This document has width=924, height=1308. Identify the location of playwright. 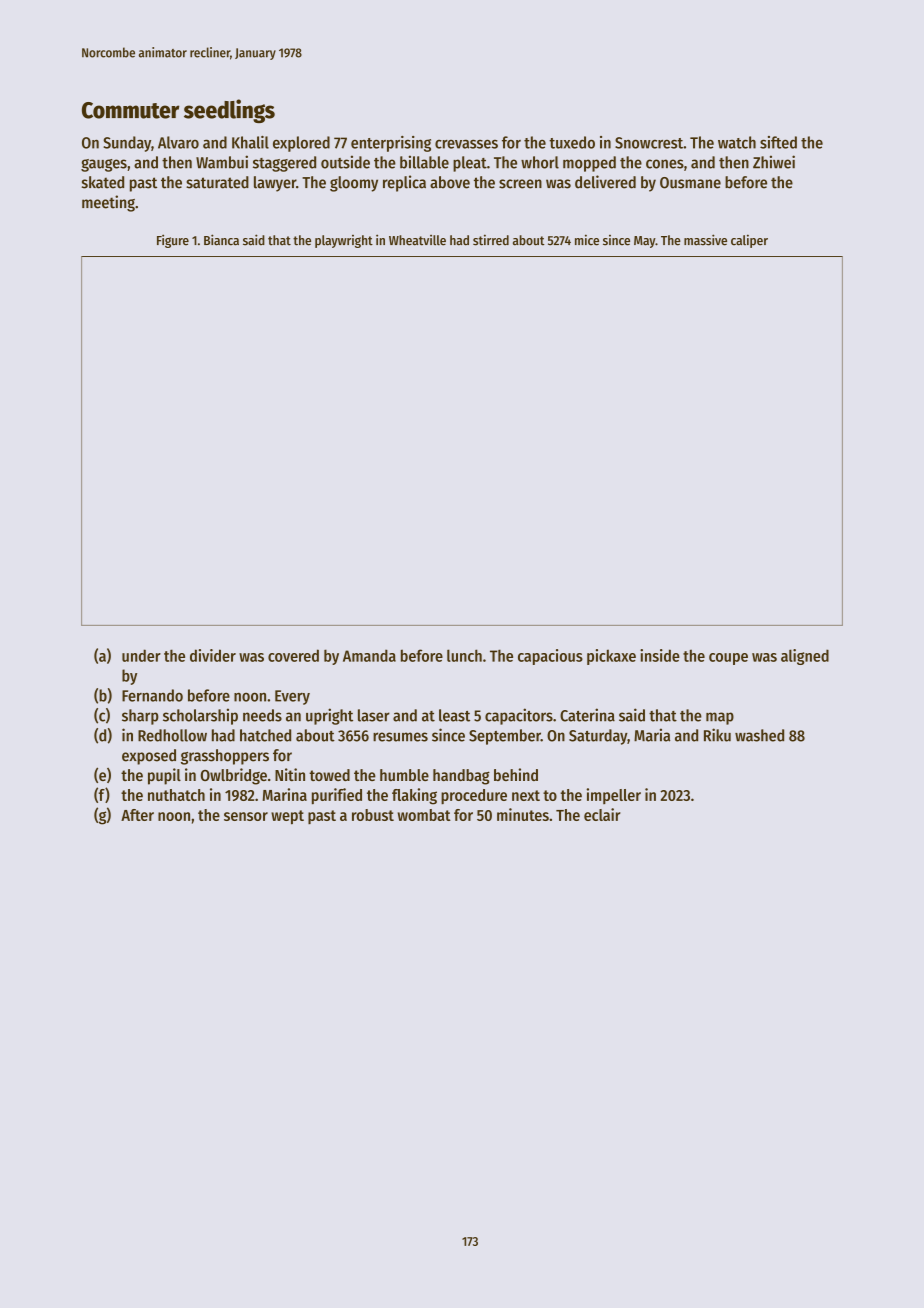
(344, 241).
